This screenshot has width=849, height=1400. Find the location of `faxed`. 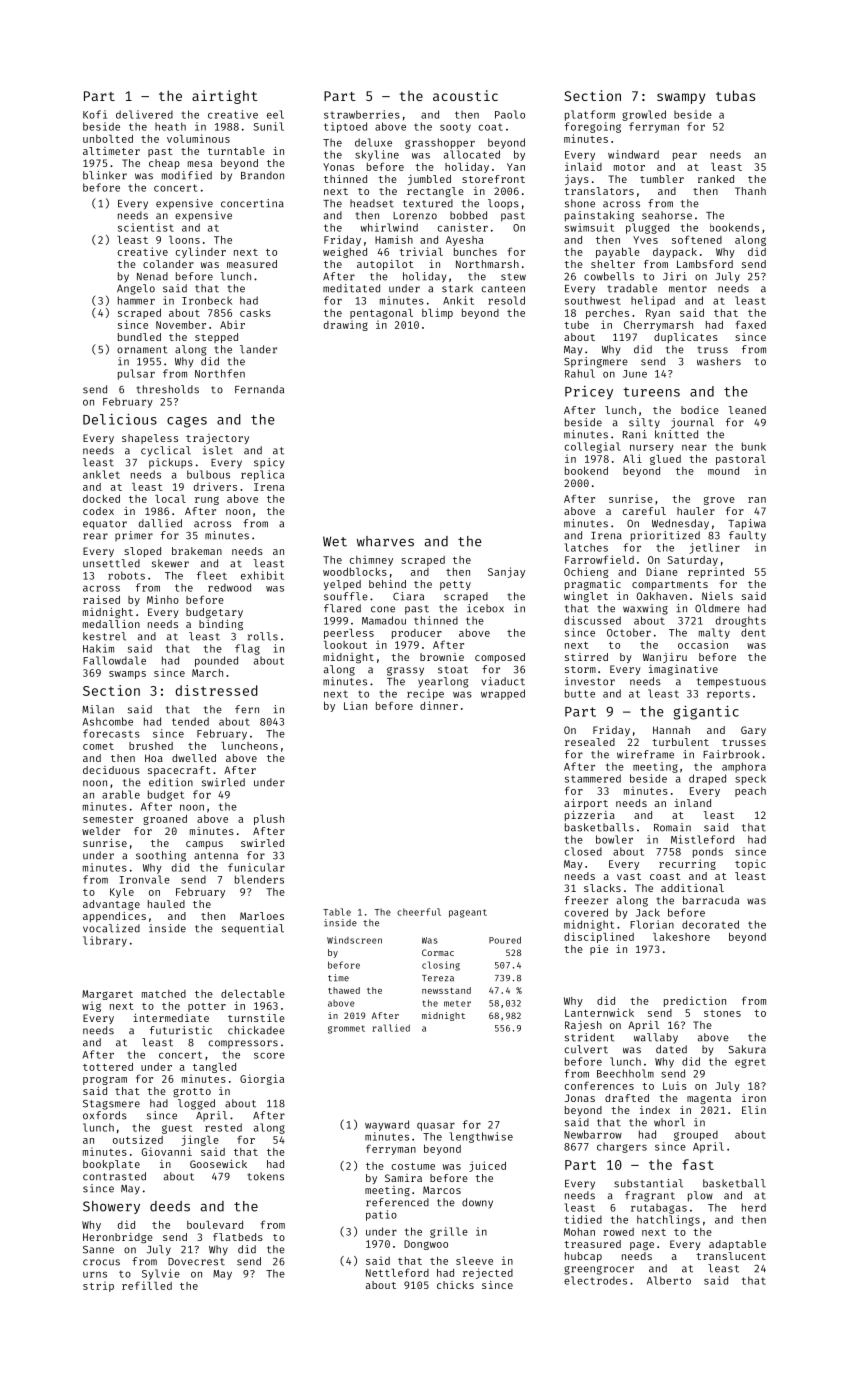

faxed is located at coordinates (751, 325).
